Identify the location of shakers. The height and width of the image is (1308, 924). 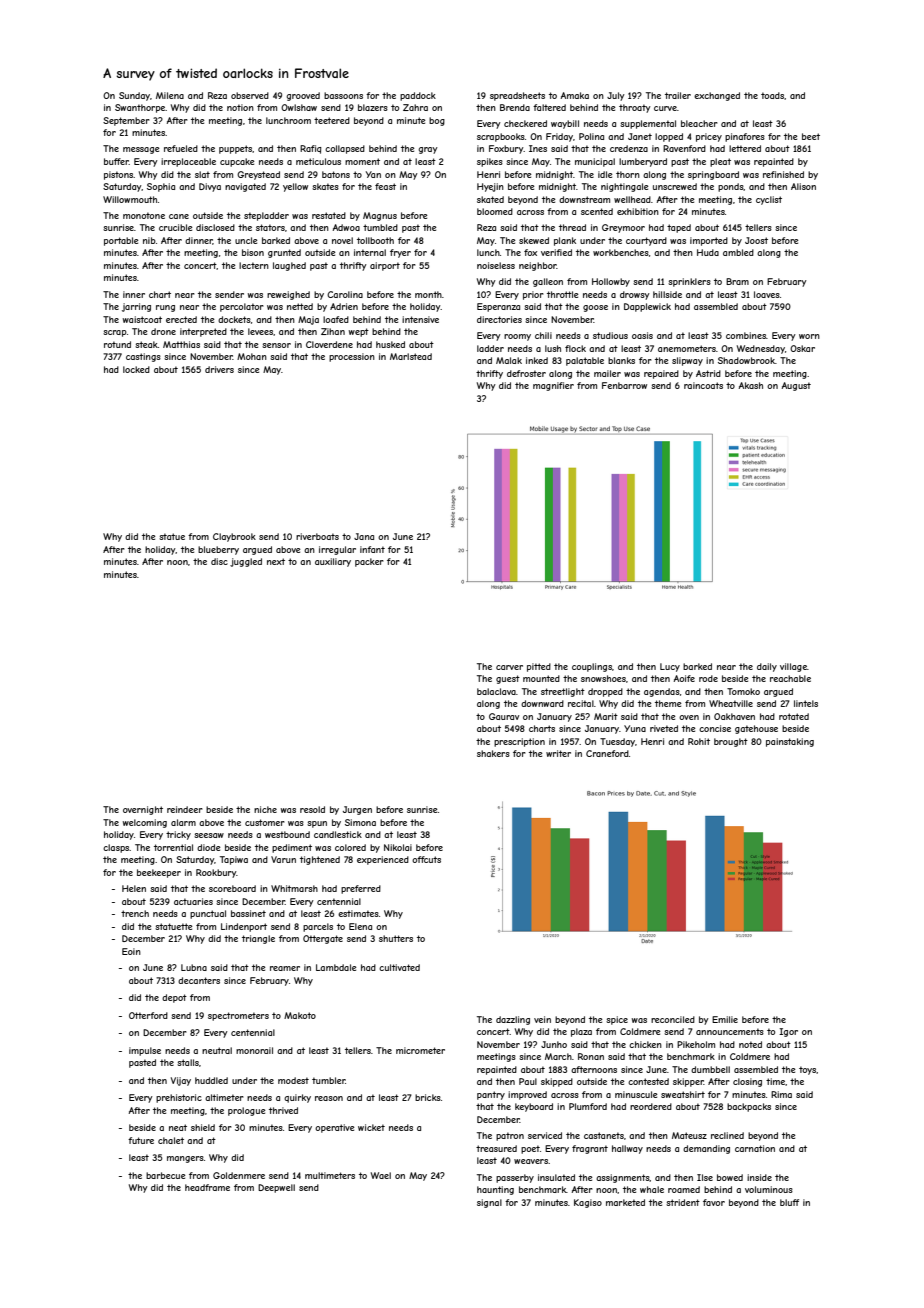
(493, 753).
